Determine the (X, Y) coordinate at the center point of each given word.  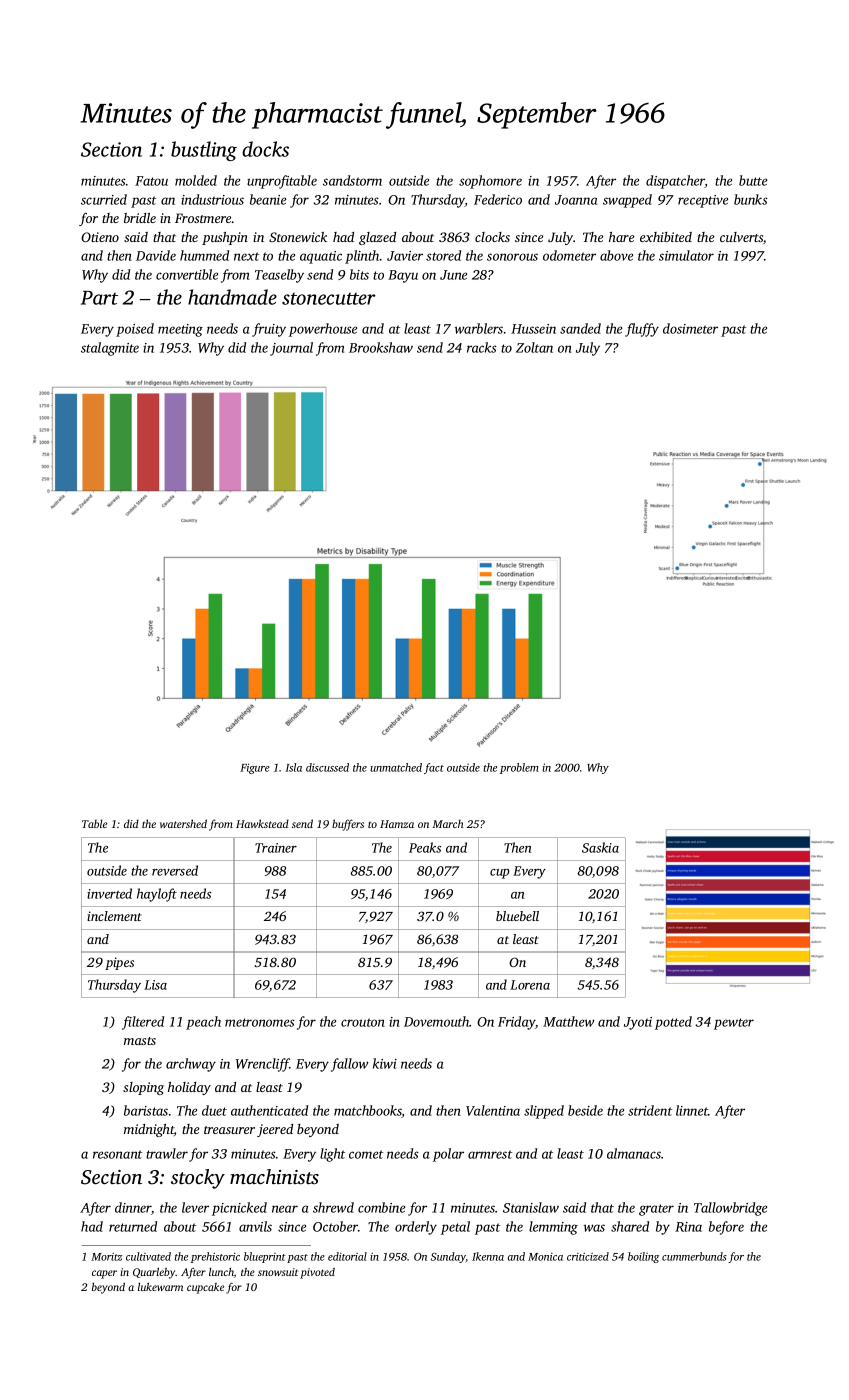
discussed (327, 767)
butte (753, 180)
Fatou (151, 181)
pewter (734, 1024)
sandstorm (352, 180)
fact (434, 768)
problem (519, 768)
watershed (183, 823)
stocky (198, 1179)
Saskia (600, 847)
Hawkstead (262, 823)
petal (455, 1228)
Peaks (425, 847)
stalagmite (110, 349)
